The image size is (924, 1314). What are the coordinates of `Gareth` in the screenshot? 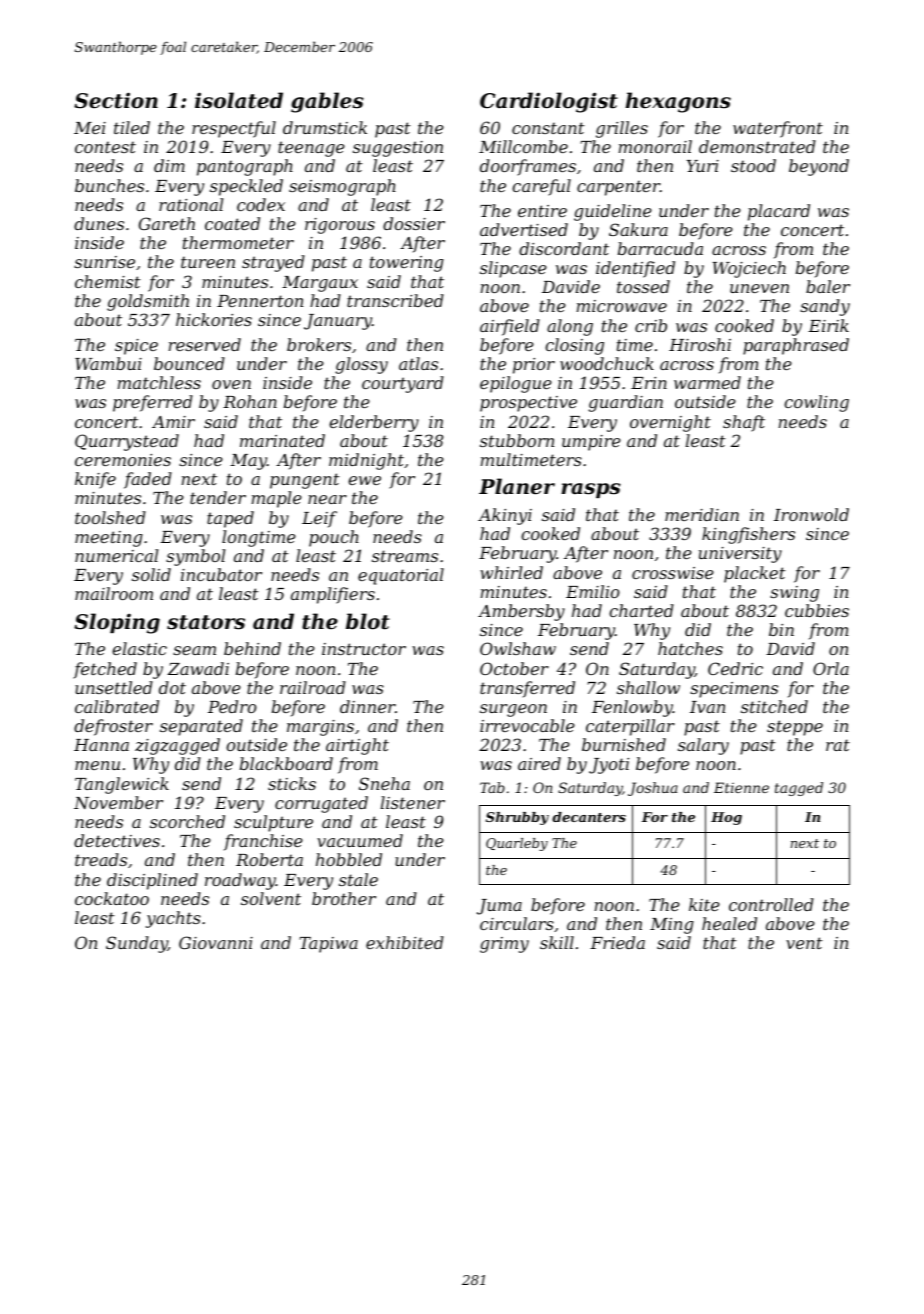 It's located at (167, 223).
